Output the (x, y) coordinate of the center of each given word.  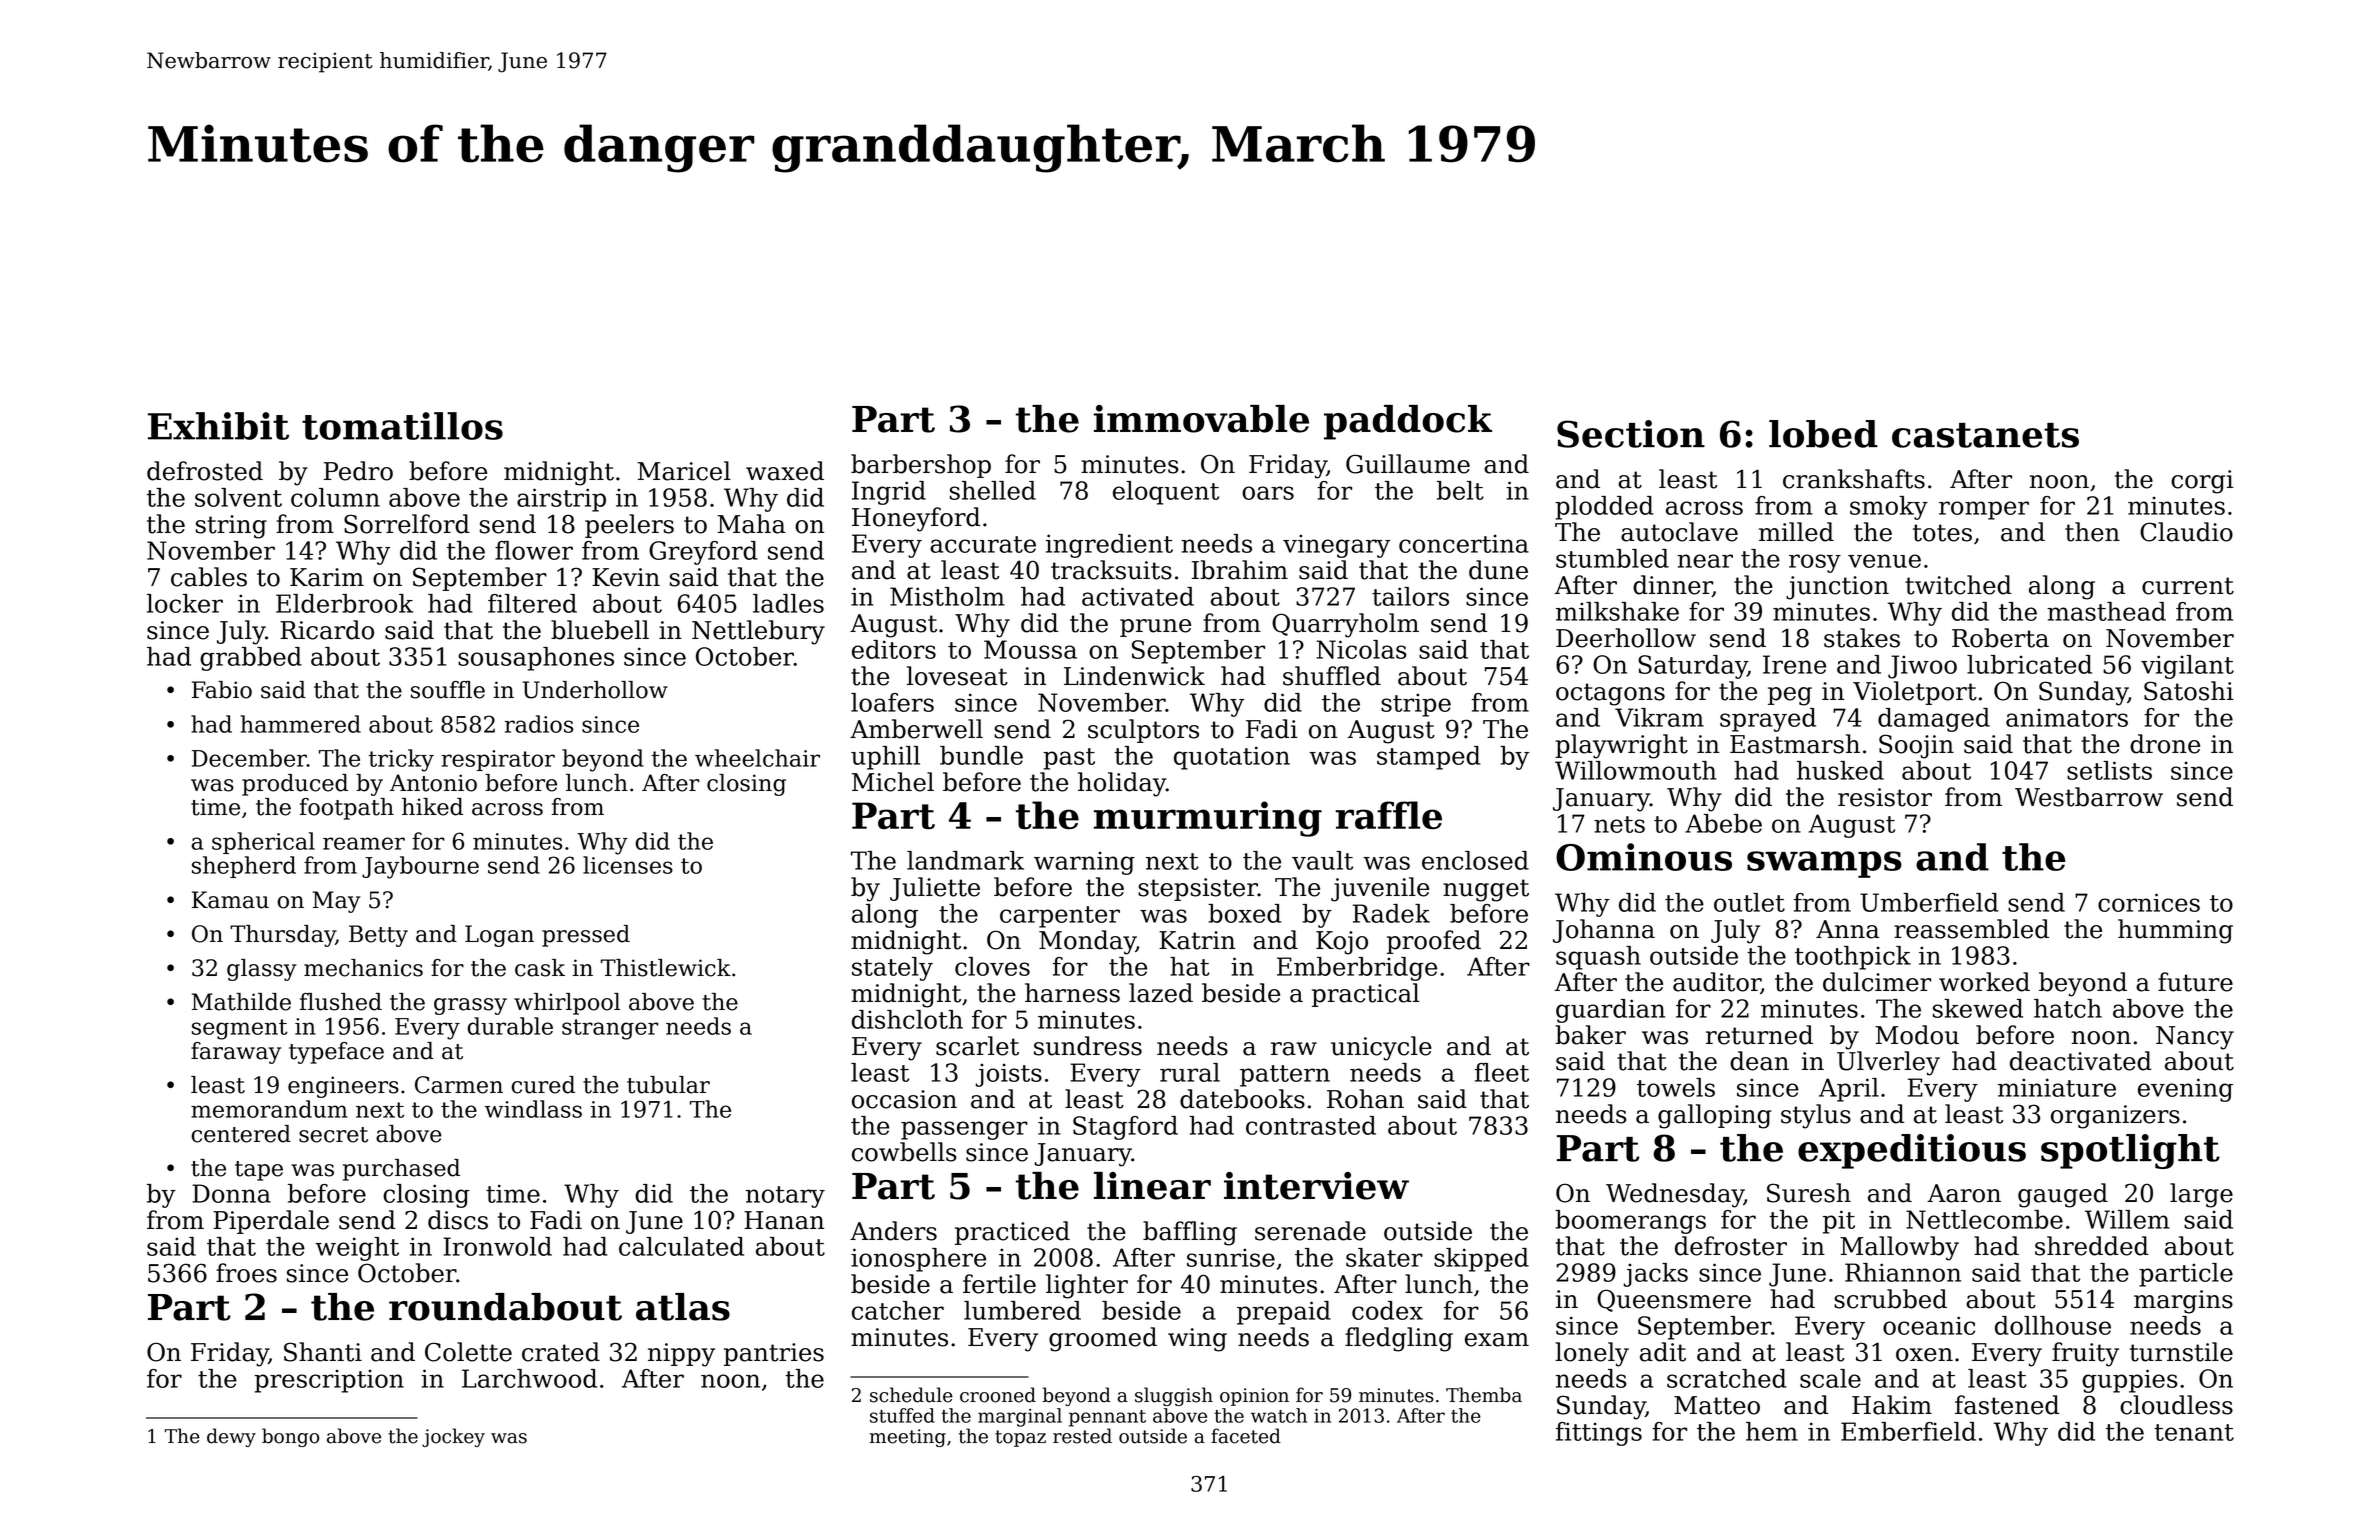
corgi (2202, 482)
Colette (468, 1352)
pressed (586, 936)
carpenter (1060, 917)
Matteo (1717, 1405)
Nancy (2195, 1038)
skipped (1481, 1260)
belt (1460, 490)
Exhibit (218, 426)
